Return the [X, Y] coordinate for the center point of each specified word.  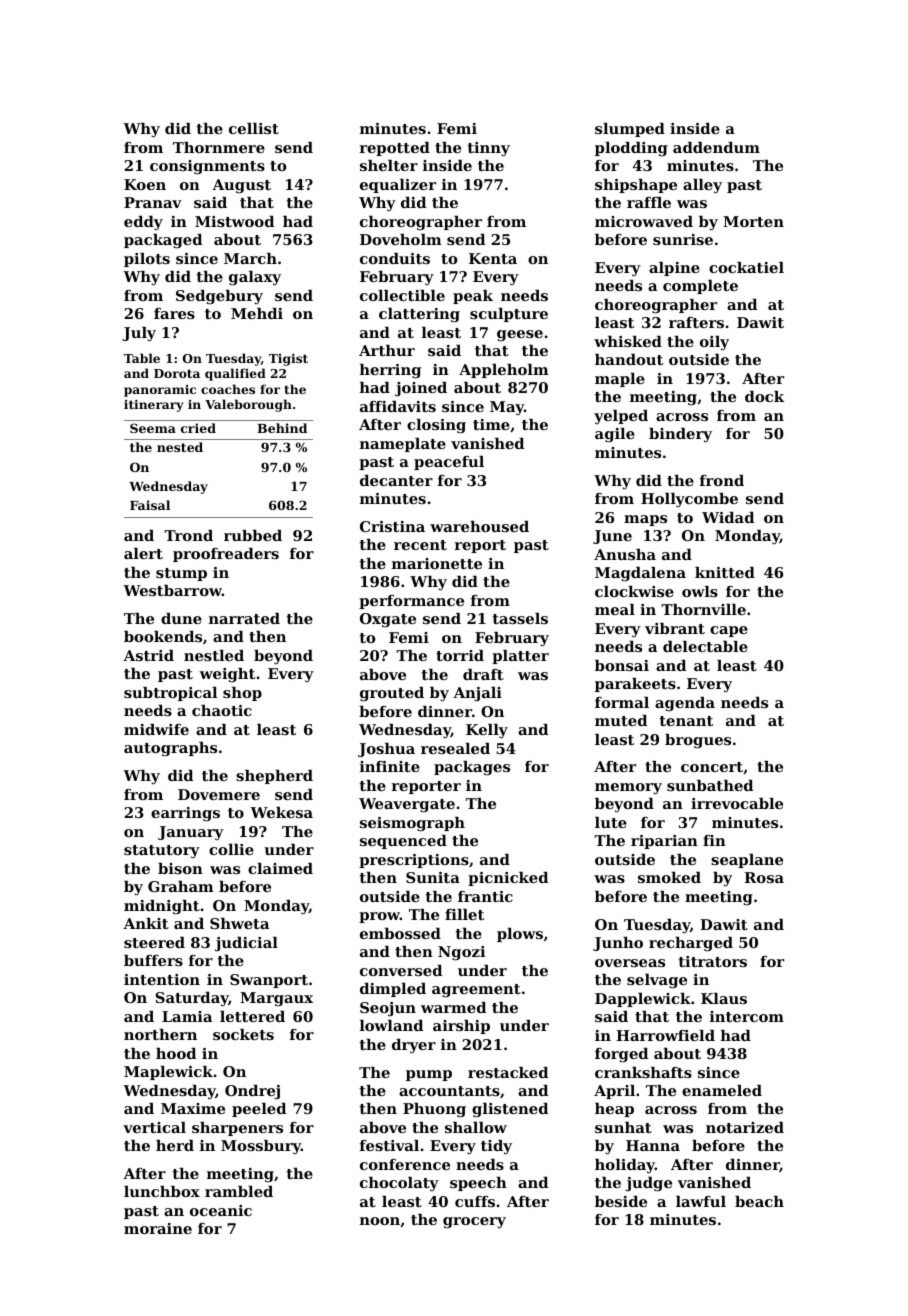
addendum [716, 147]
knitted [725, 572]
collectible [402, 295]
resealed [455, 748]
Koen [145, 184]
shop [242, 694]
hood [176, 1053]
